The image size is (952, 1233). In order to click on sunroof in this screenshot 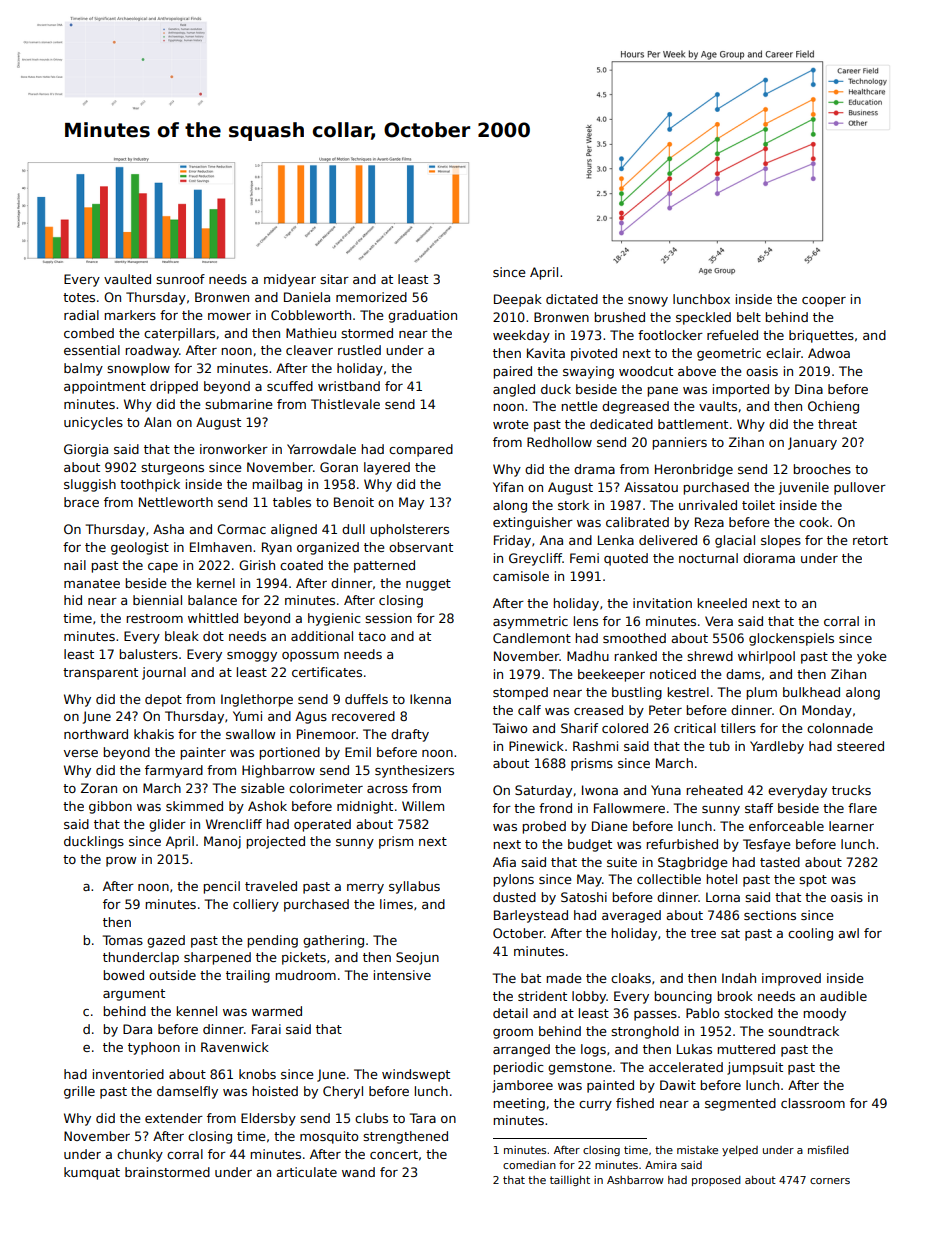, I will do `click(180, 279)`.
